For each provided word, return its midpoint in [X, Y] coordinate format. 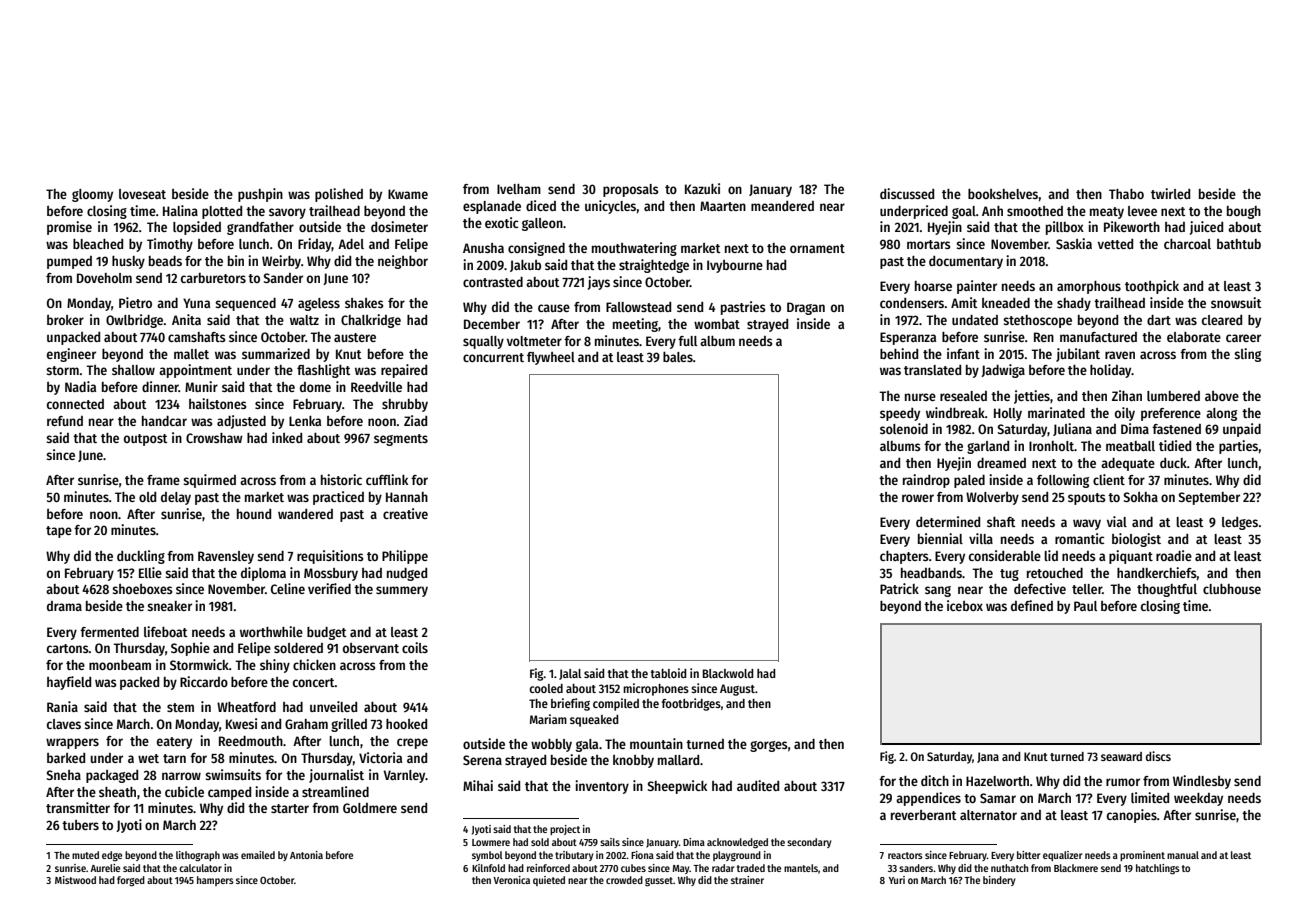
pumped [69, 262]
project [565, 830]
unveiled [333, 706]
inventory [602, 787]
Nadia [80, 386]
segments [401, 440]
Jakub [525, 266]
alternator [988, 815]
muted [85, 855]
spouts [1087, 499]
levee [1142, 211]
